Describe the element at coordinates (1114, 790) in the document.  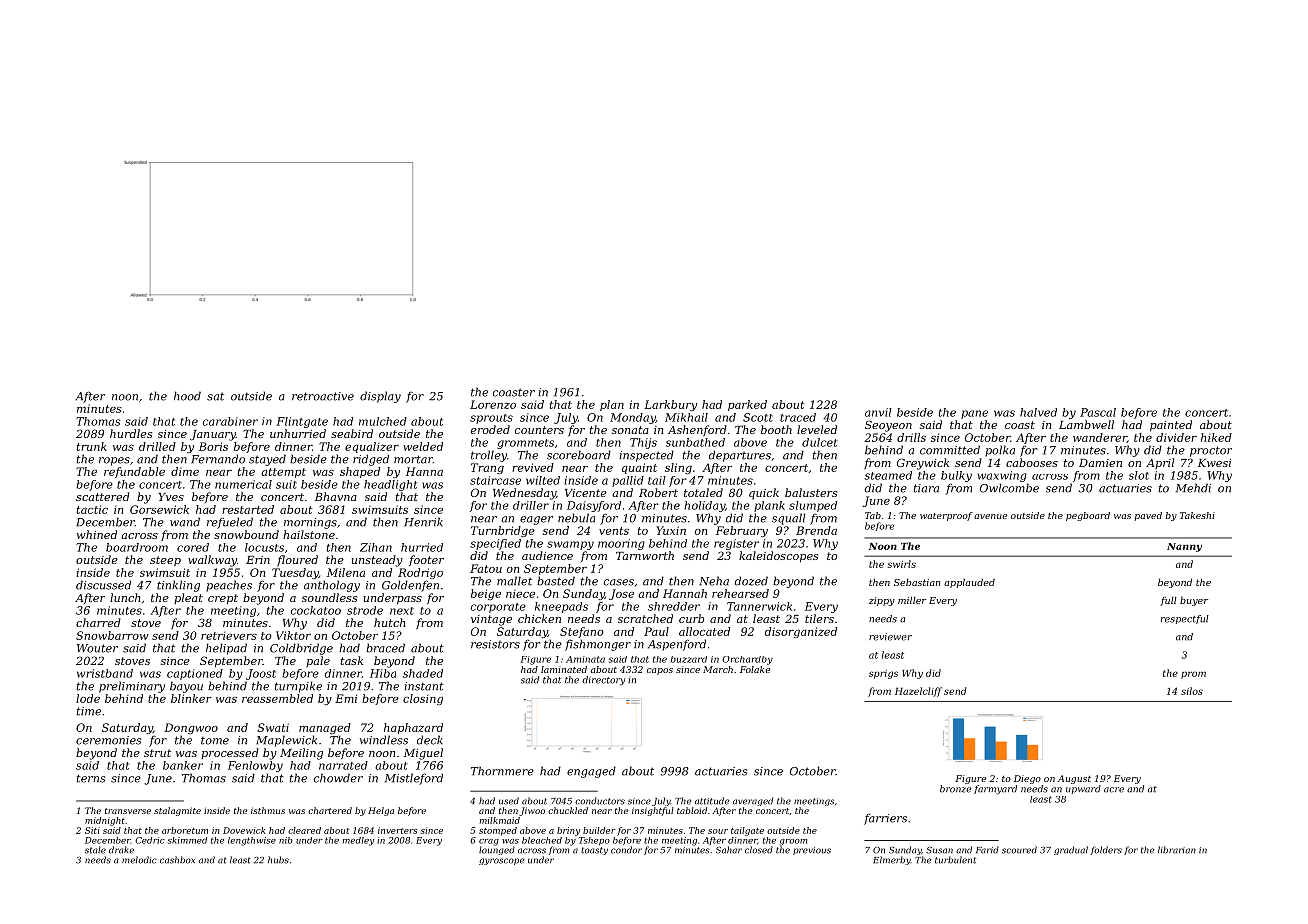
I see `acre` at that location.
